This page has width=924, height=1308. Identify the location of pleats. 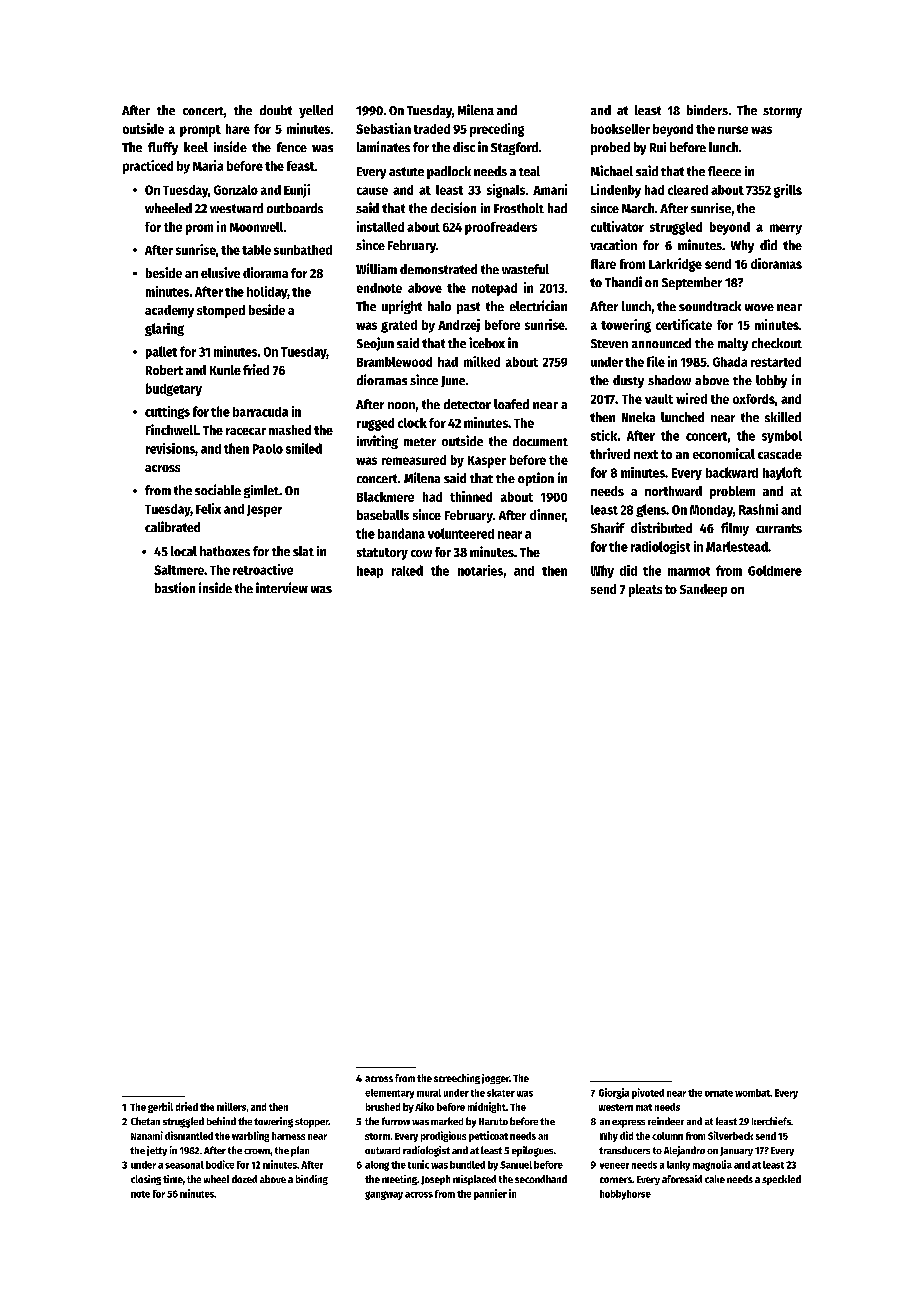
(645, 590).
